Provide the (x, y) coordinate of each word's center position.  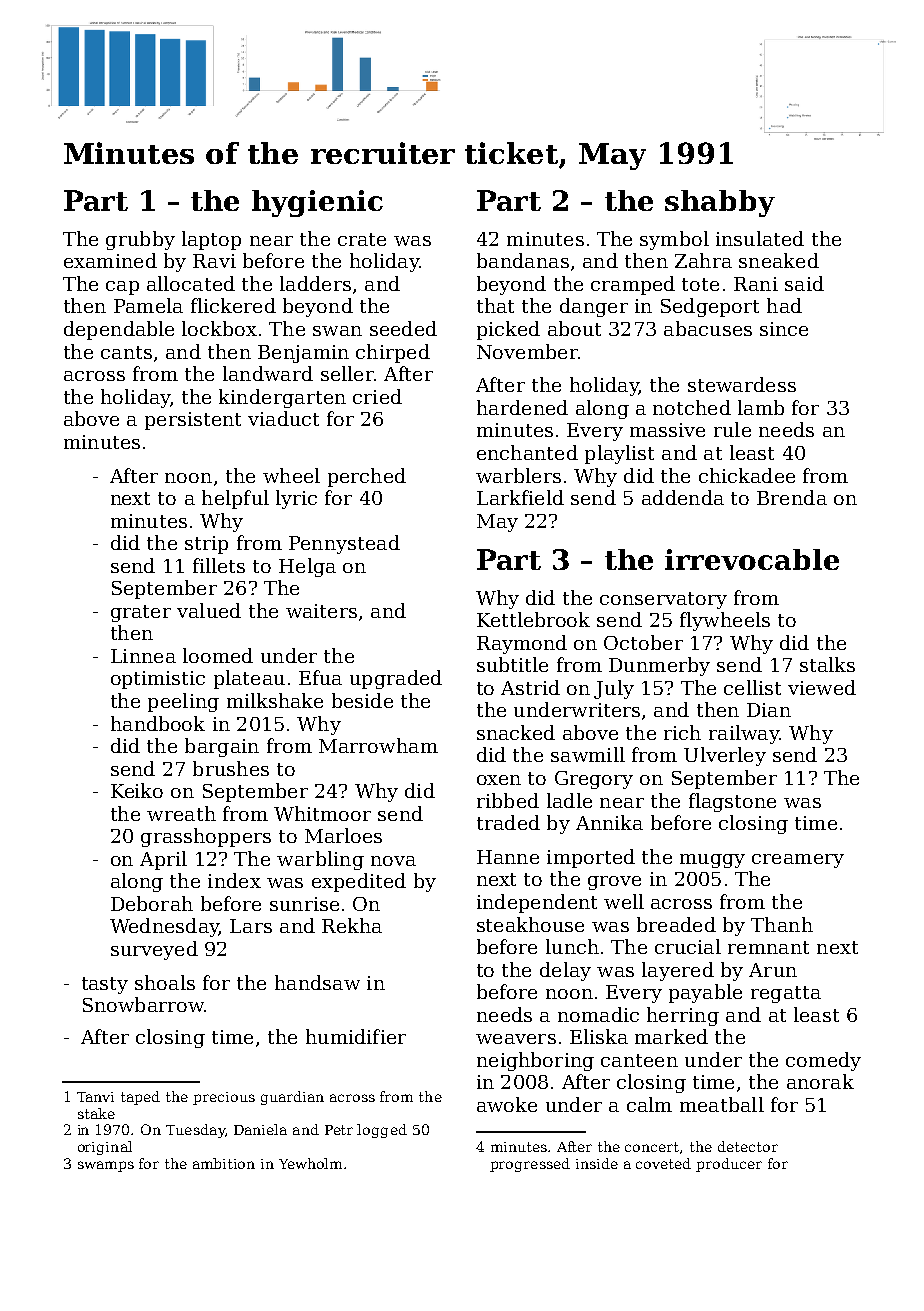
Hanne (508, 857)
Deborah (152, 903)
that (495, 305)
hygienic (317, 203)
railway (744, 734)
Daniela (260, 1129)
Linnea (143, 656)
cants (126, 352)
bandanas (523, 260)
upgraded (396, 679)
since (784, 329)
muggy (712, 861)
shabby (720, 203)
